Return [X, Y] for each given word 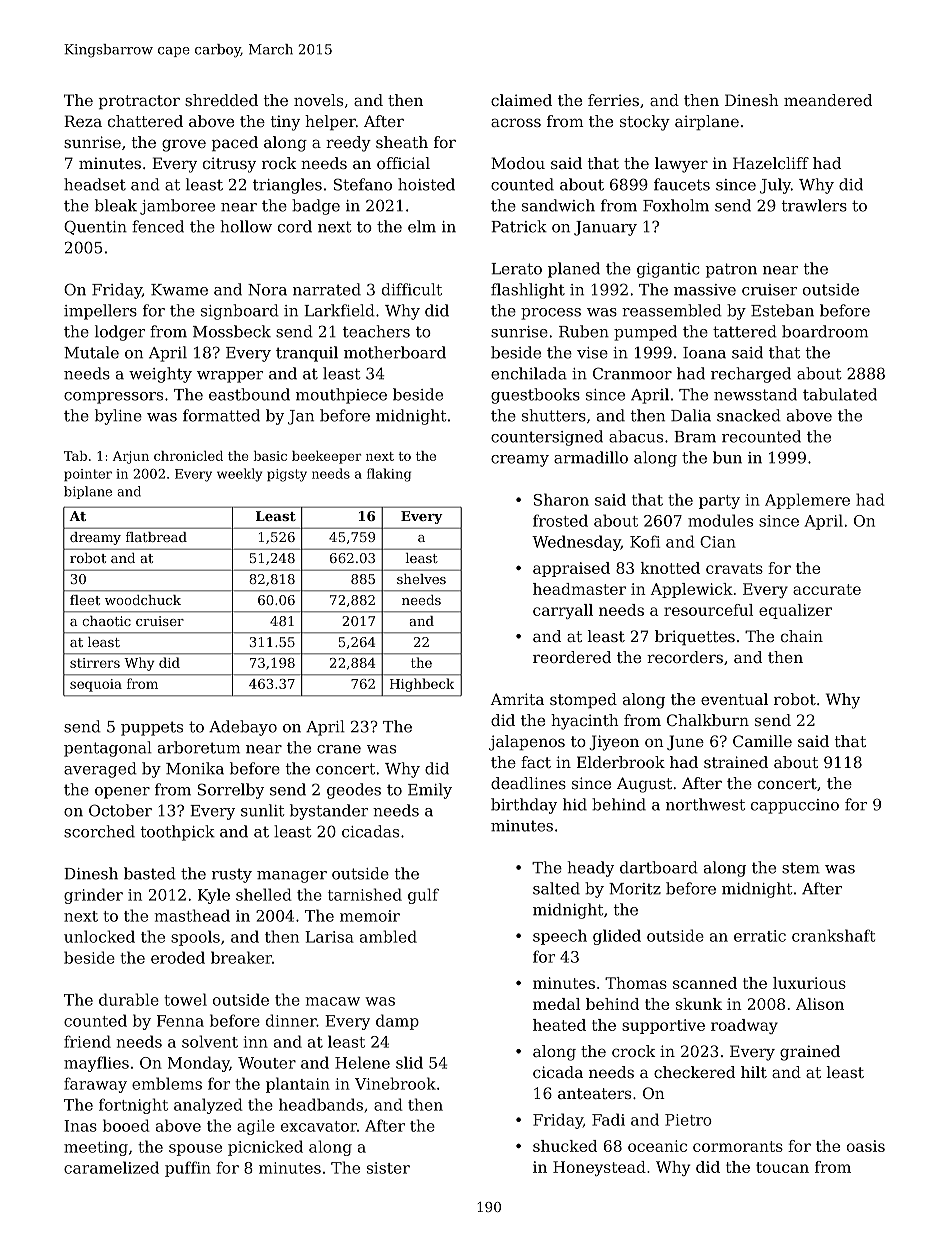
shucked [565, 1146]
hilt [754, 1072]
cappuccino [795, 806]
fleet [85, 600]
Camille [762, 741]
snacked [749, 415]
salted [556, 888]
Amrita [517, 699]
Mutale [91, 352]
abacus [636, 436]
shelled [264, 894]
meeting [96, 1148]
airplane [707, 122]
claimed [521, 100]
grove [184, 145]
